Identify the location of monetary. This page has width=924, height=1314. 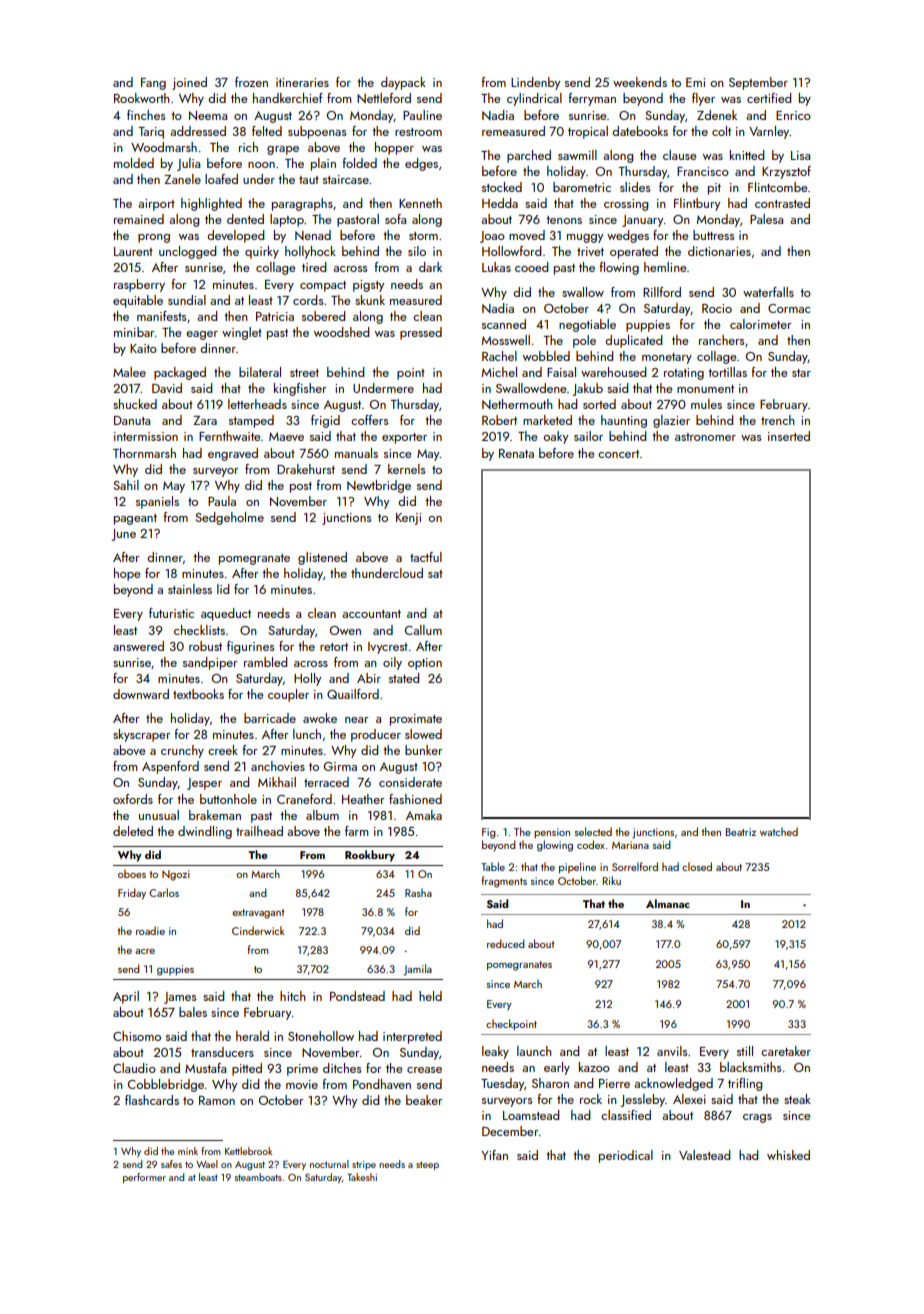
(667, 358).
